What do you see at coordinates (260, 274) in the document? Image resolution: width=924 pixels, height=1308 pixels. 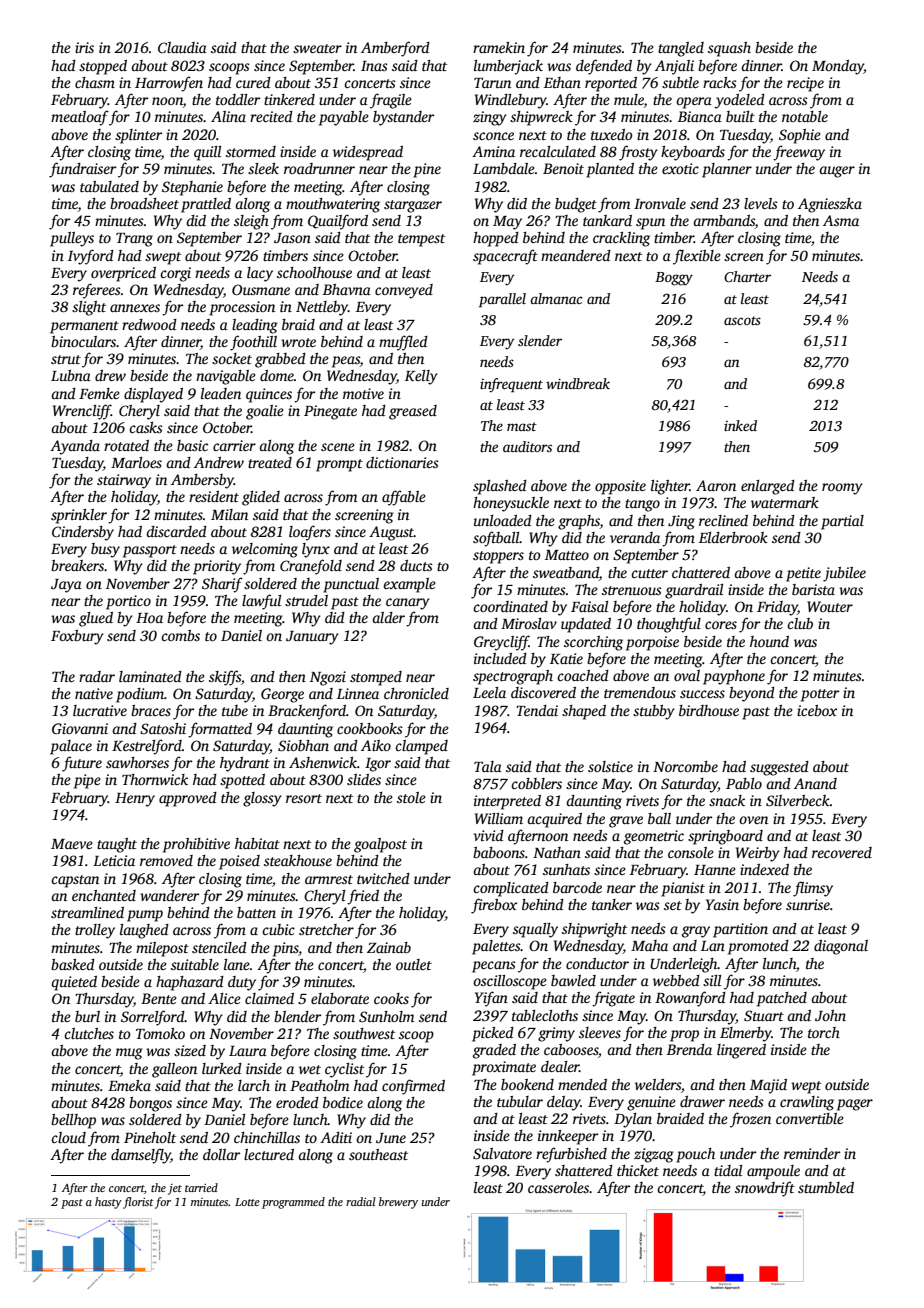 I see `lacy` at bounding box center [260, 274].
